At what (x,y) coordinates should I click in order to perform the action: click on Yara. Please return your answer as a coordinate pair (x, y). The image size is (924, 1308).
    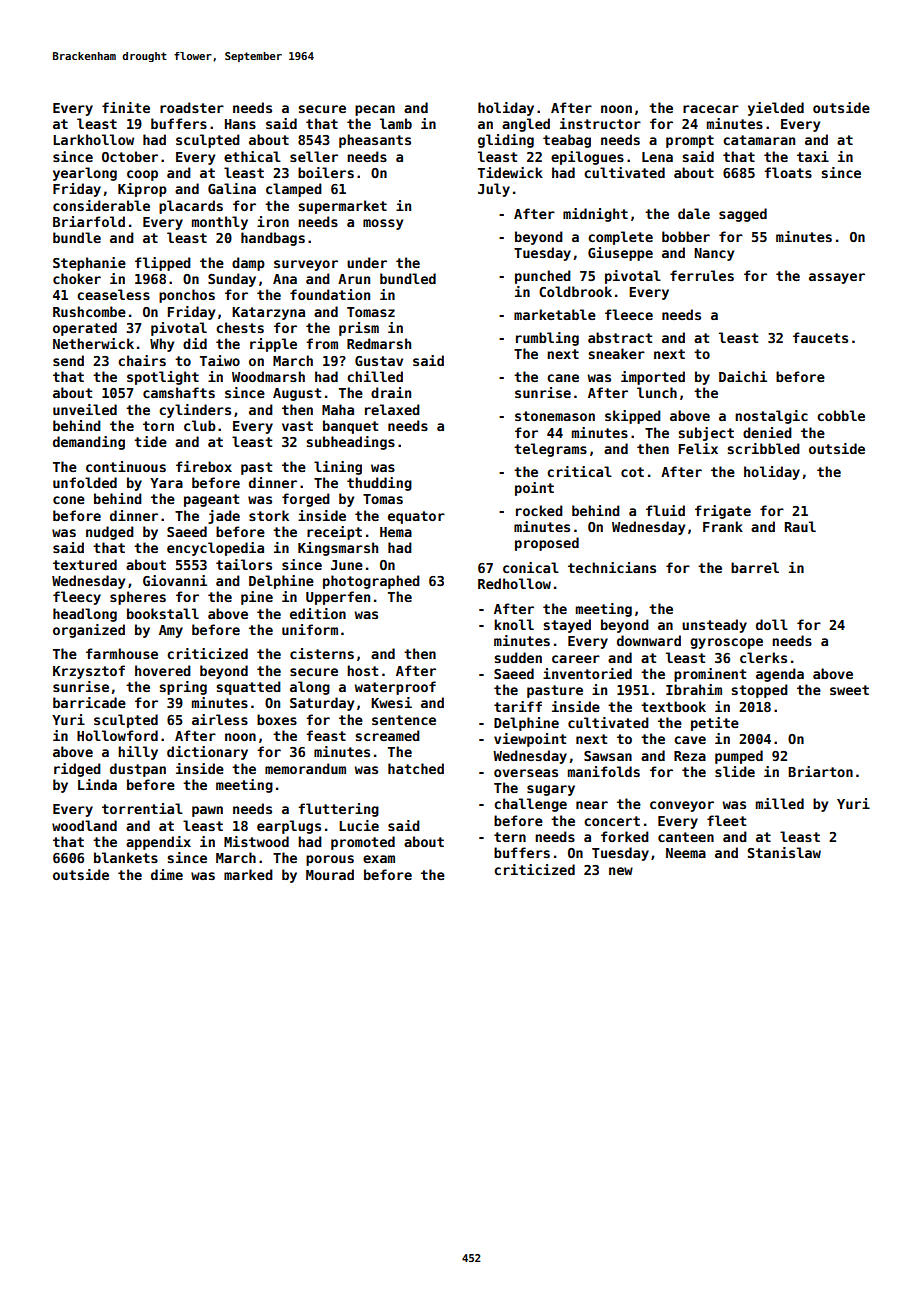
    Looking at the image, I should click on (166, 483).
